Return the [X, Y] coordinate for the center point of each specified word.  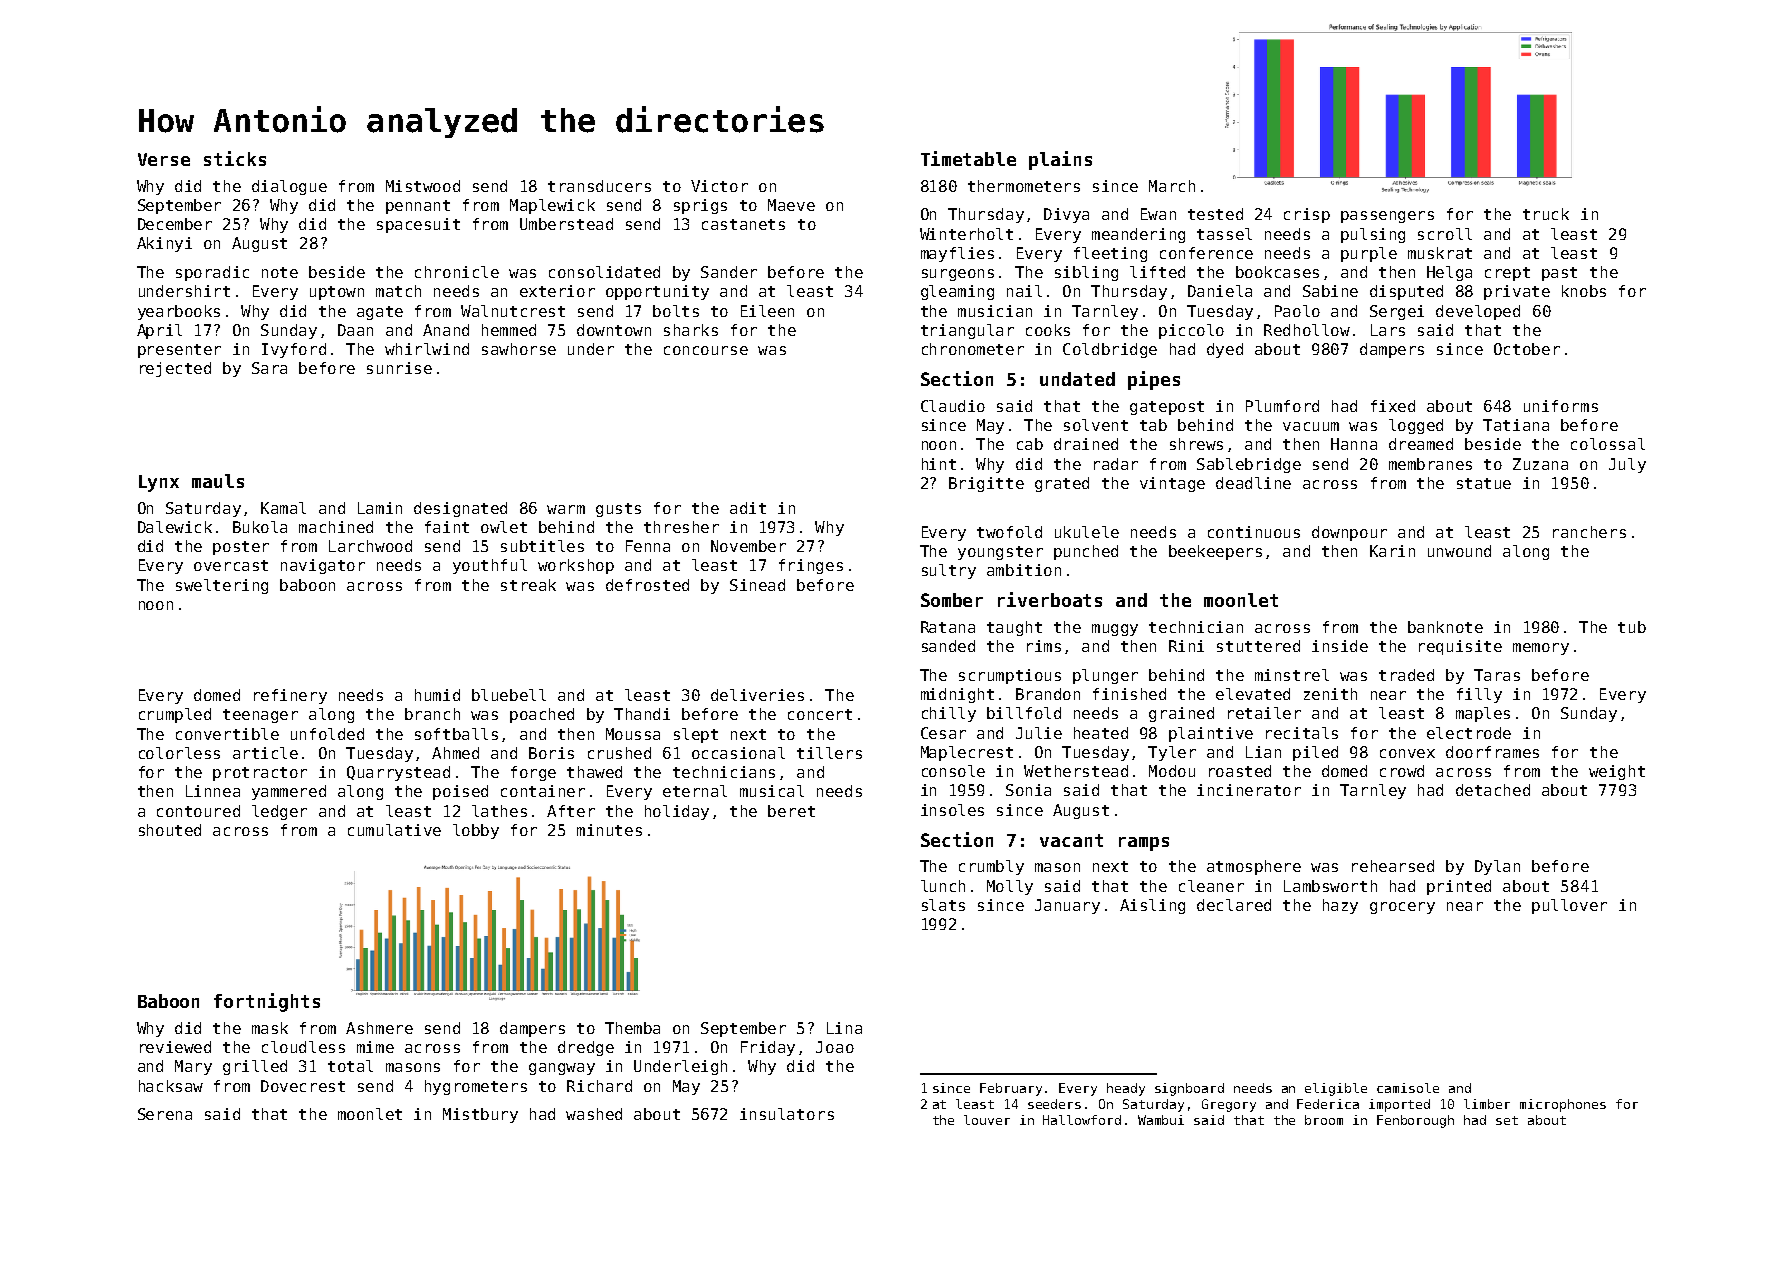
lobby [476, 831]
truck [1546, 214]
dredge [586, 1048]
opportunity [657, 292]
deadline [1253, 483]
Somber [952, 600]
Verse [164, 159]
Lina [844, 1028]
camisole [1408, 1088]
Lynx [159, 483]
